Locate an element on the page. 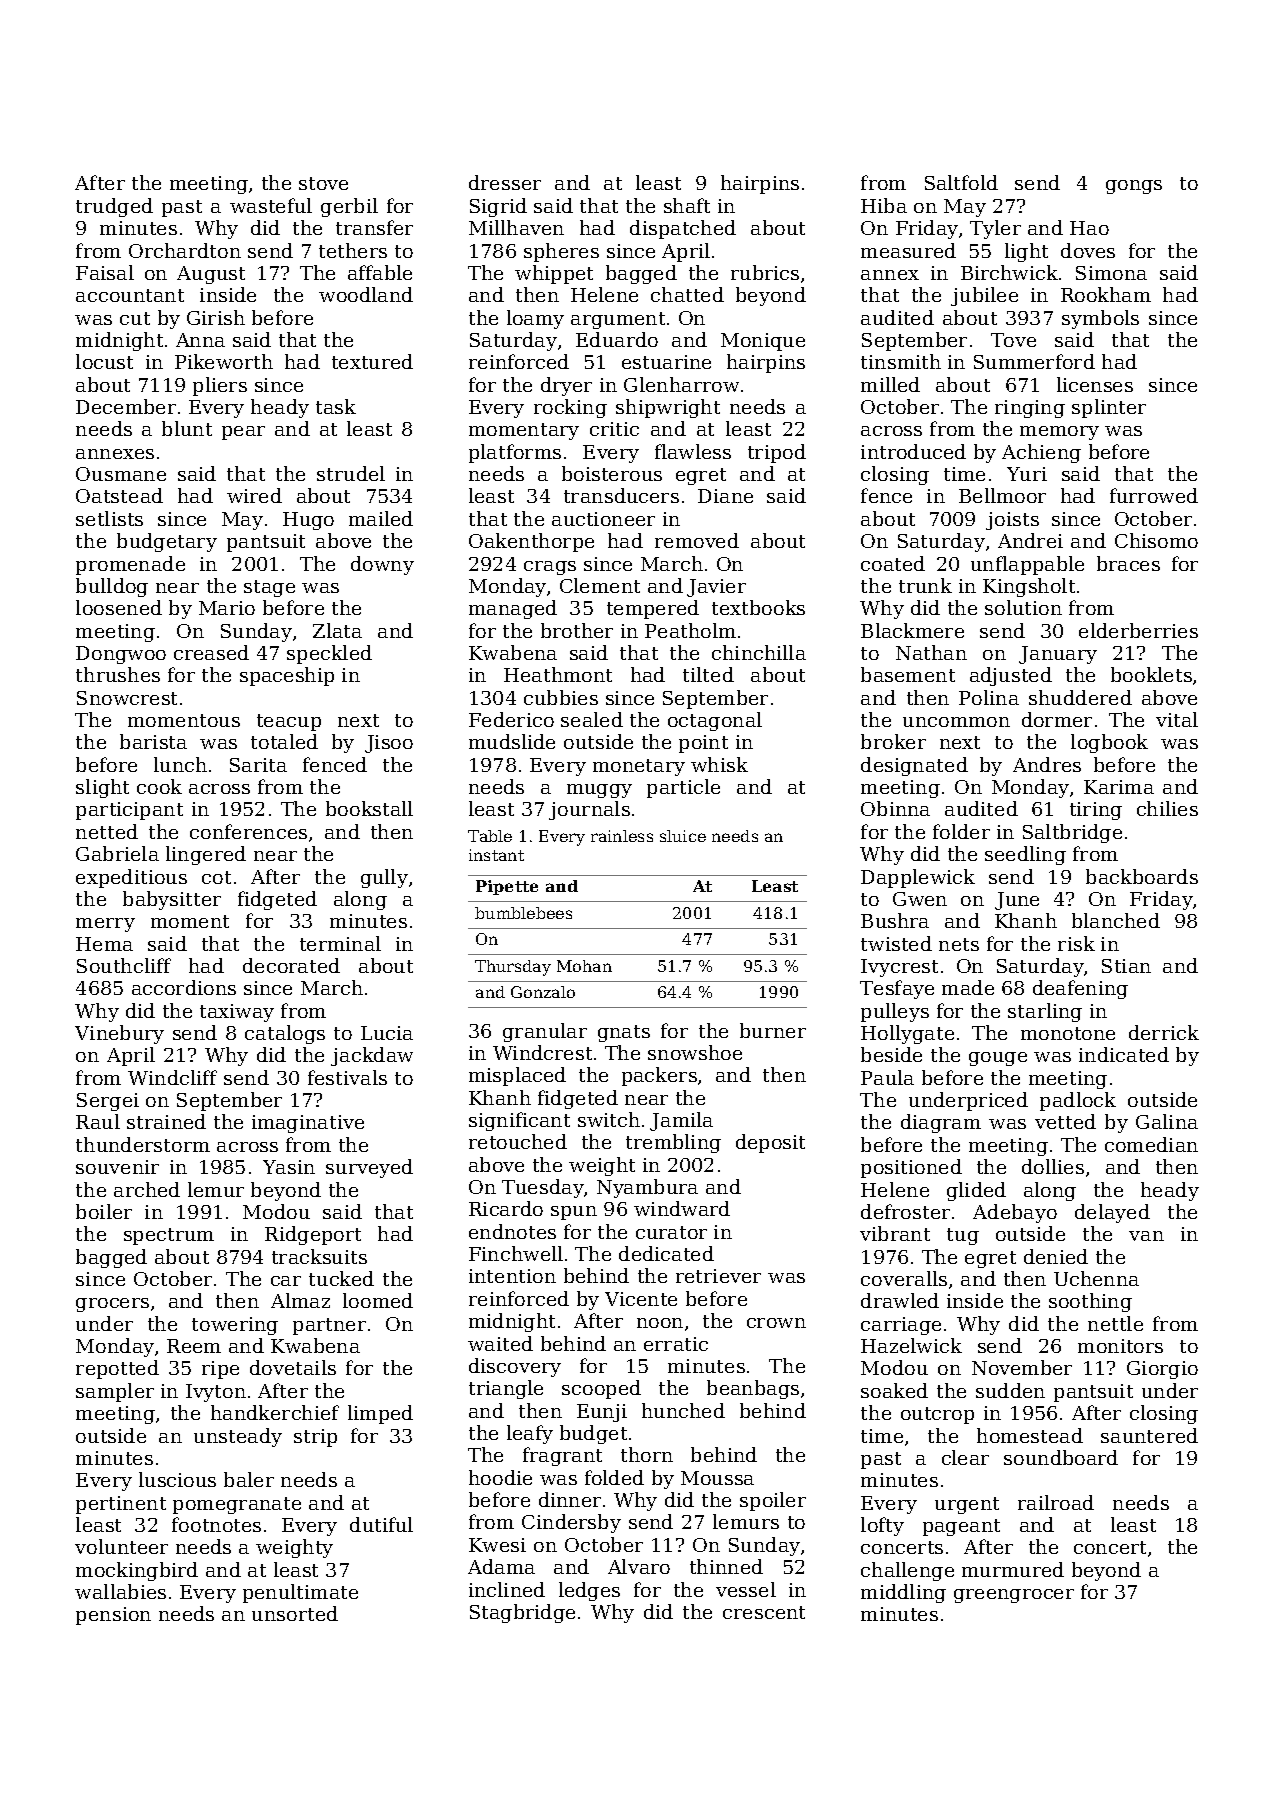 This document has height=1803, width=1275. wired is located at coordinates (254, 495).
